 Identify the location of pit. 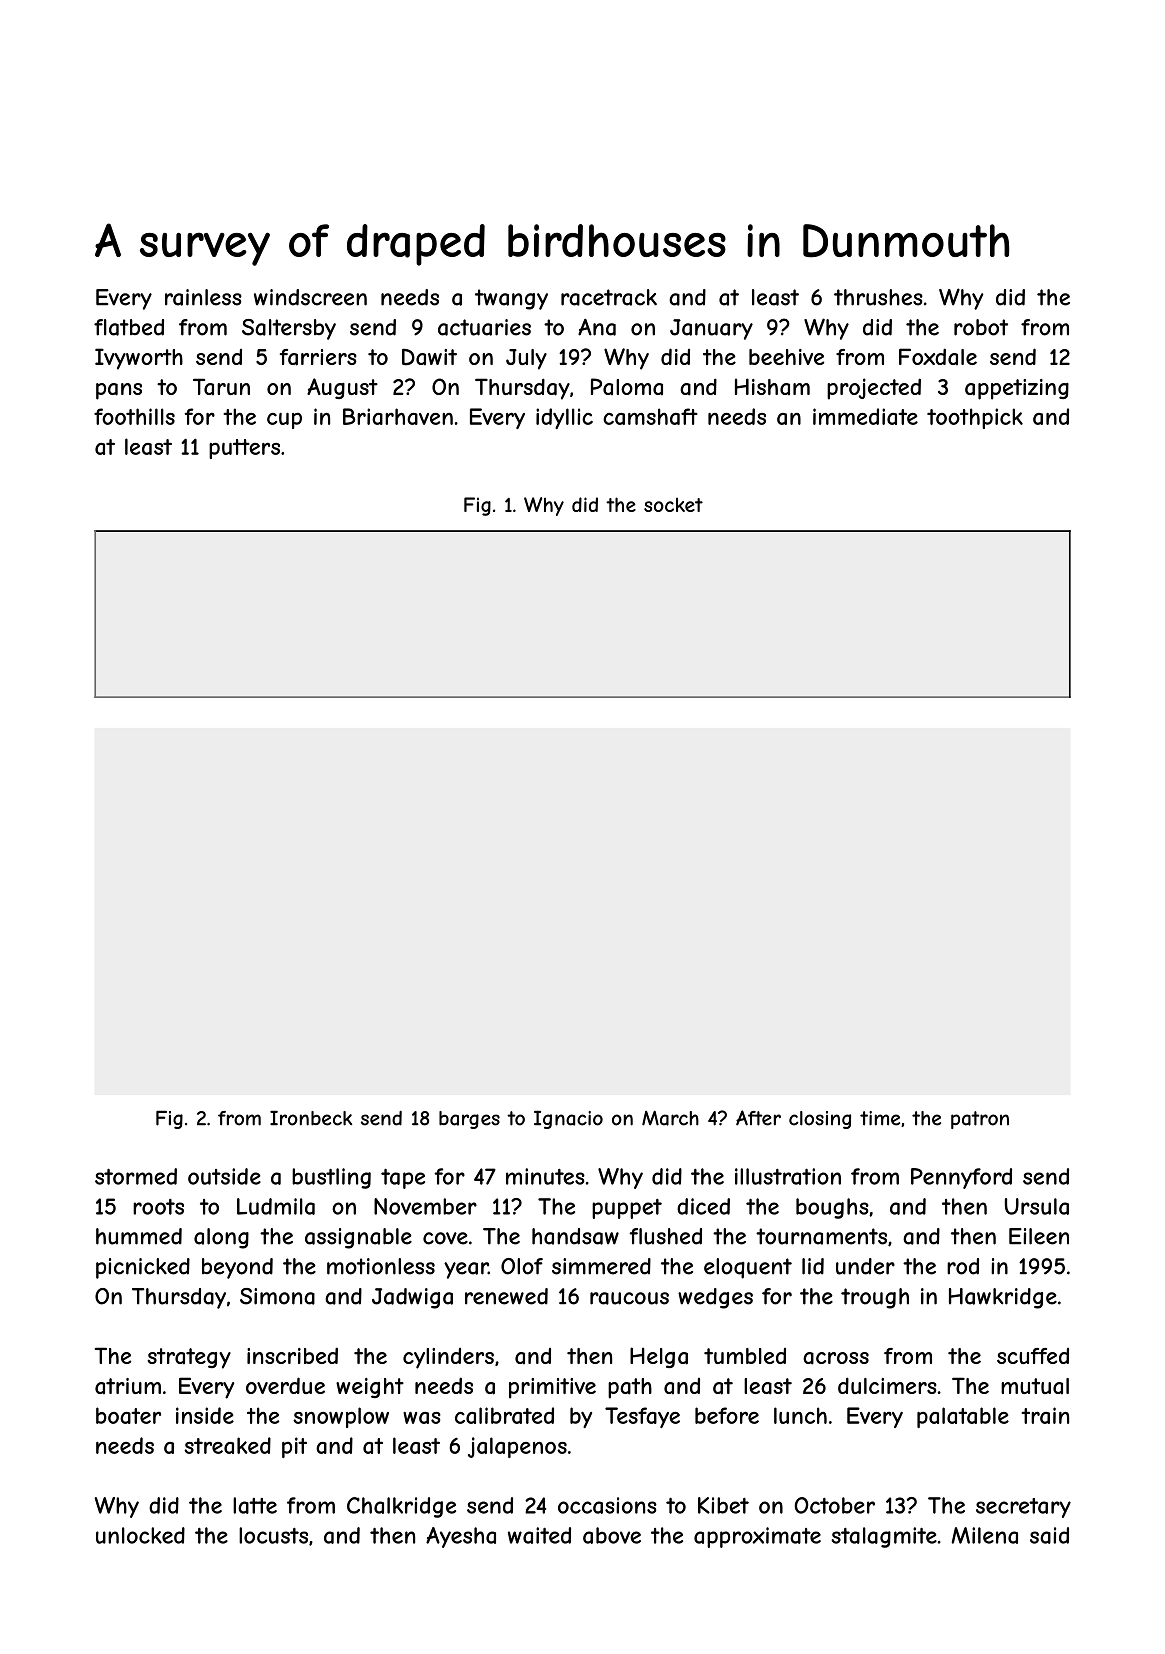
(294, 1447).
